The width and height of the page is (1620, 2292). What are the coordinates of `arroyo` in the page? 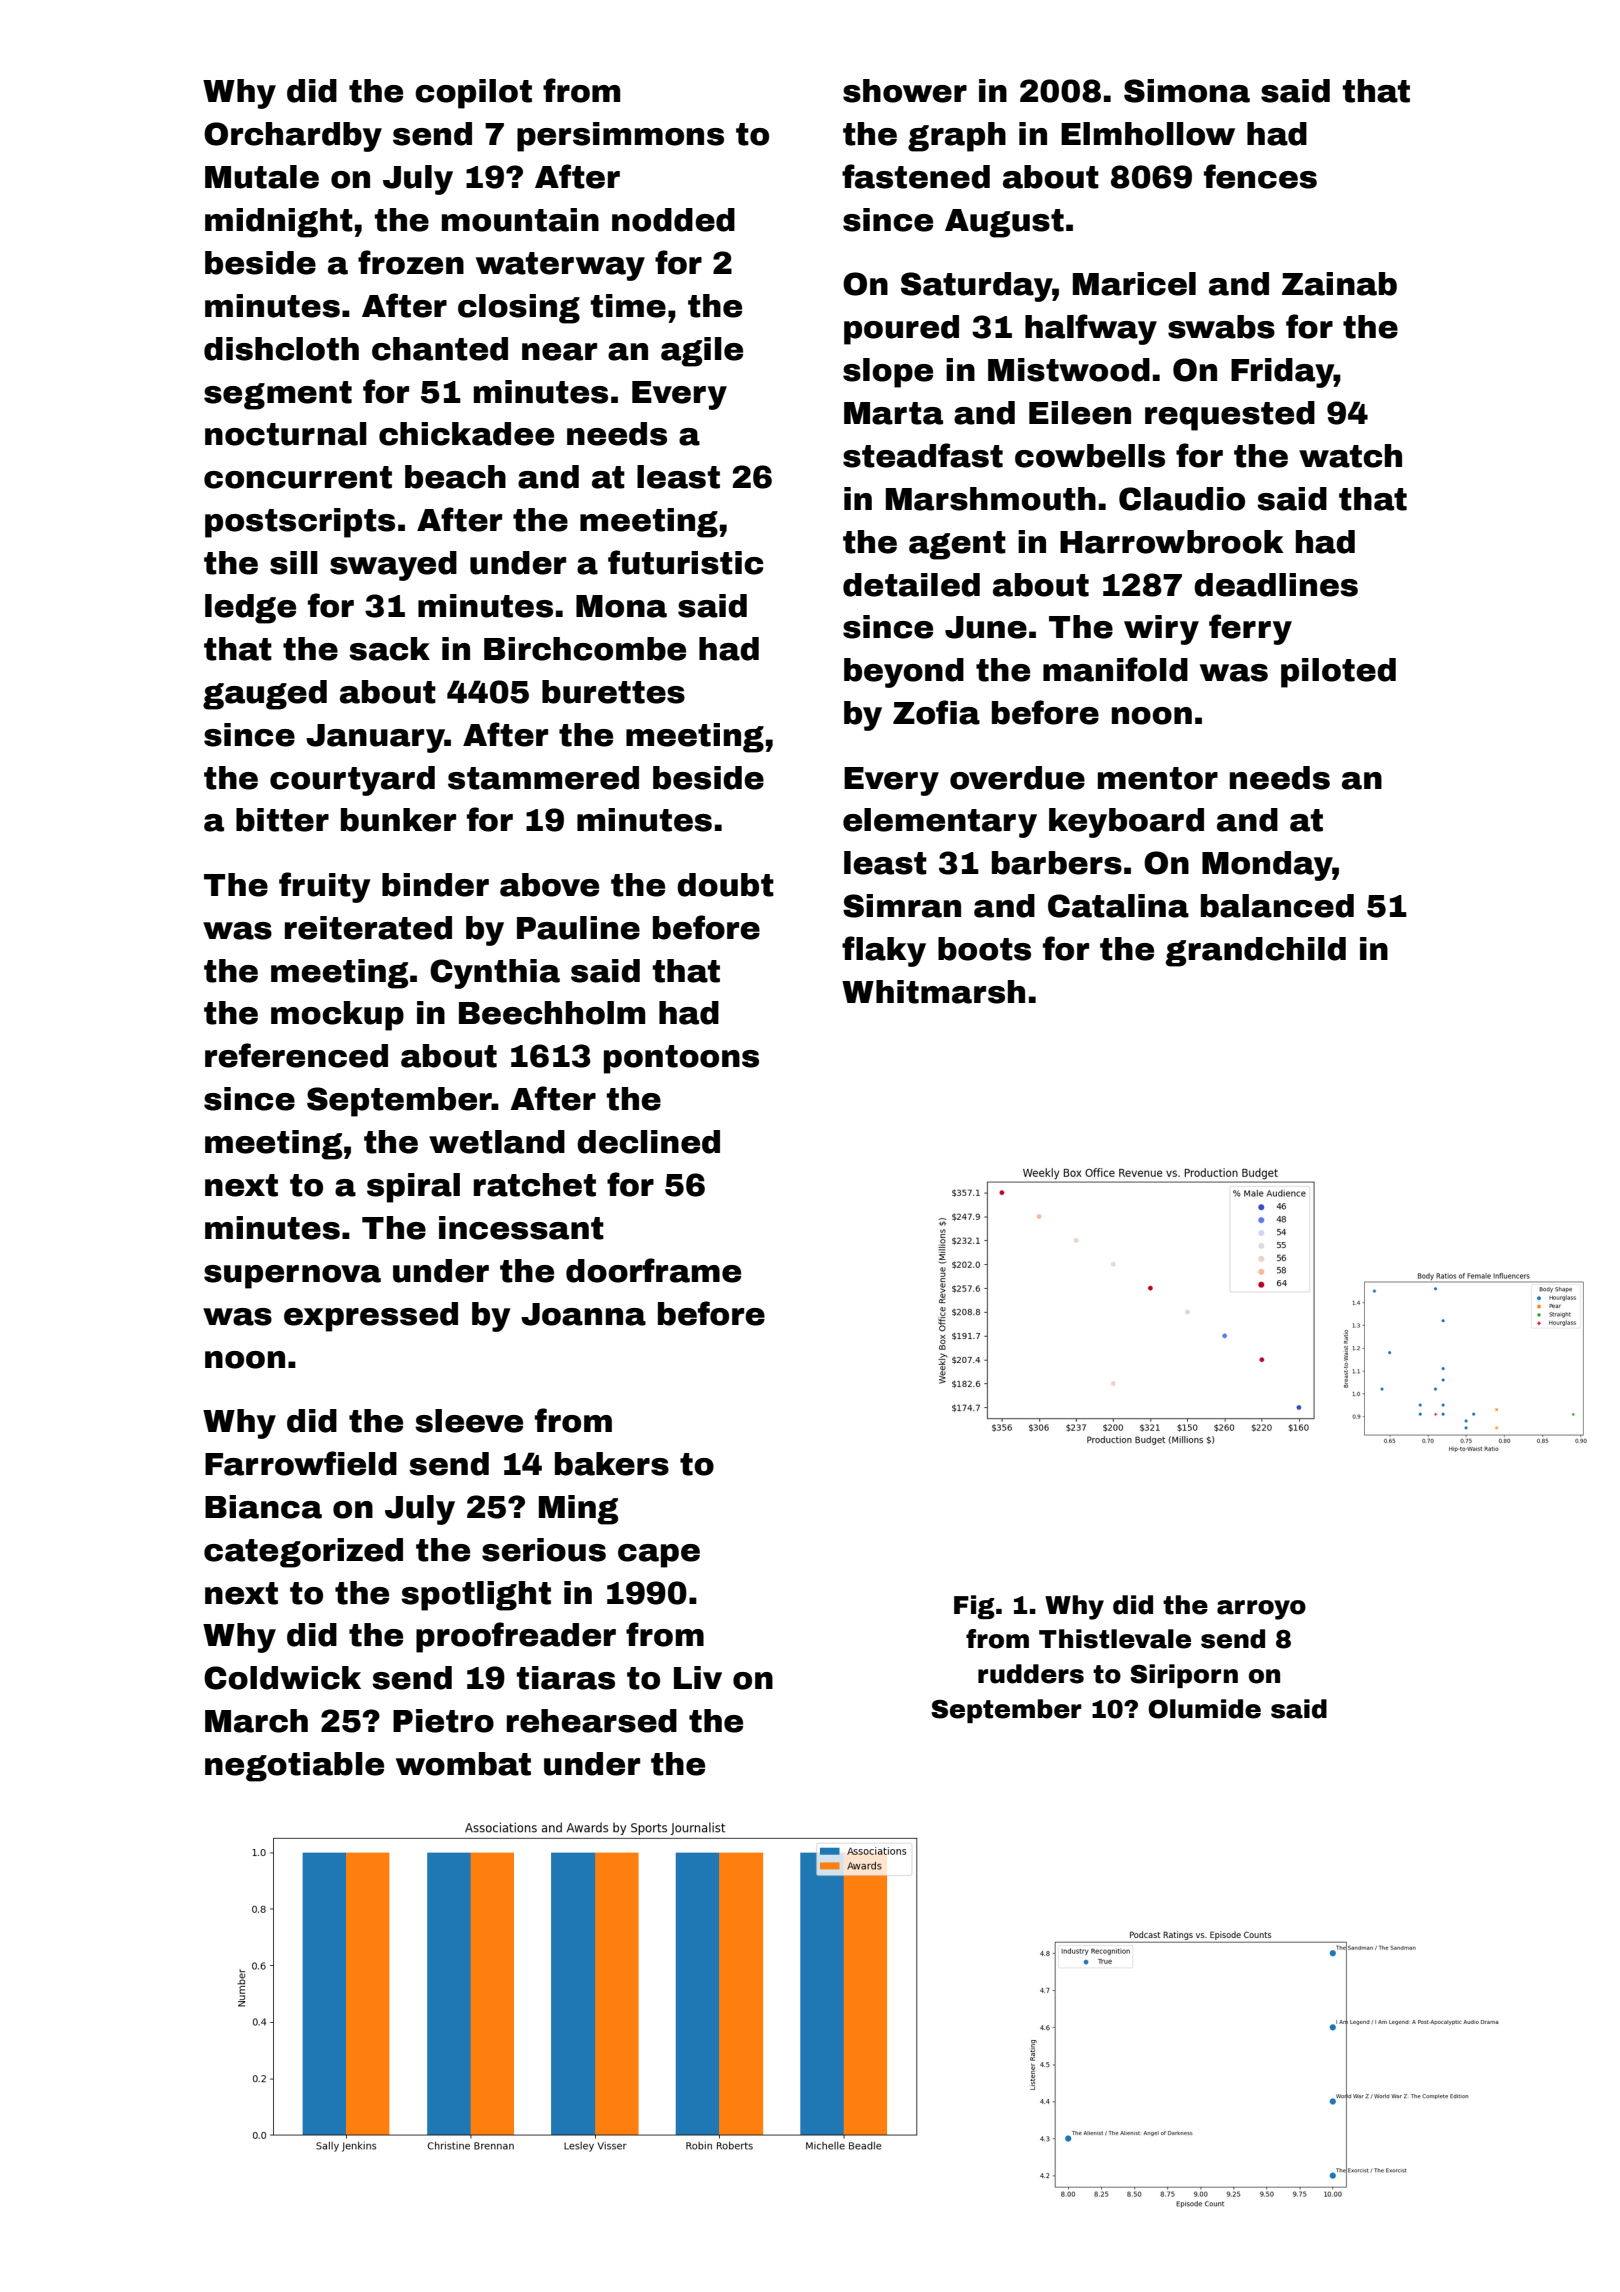 It's located at (1261, 1610).
